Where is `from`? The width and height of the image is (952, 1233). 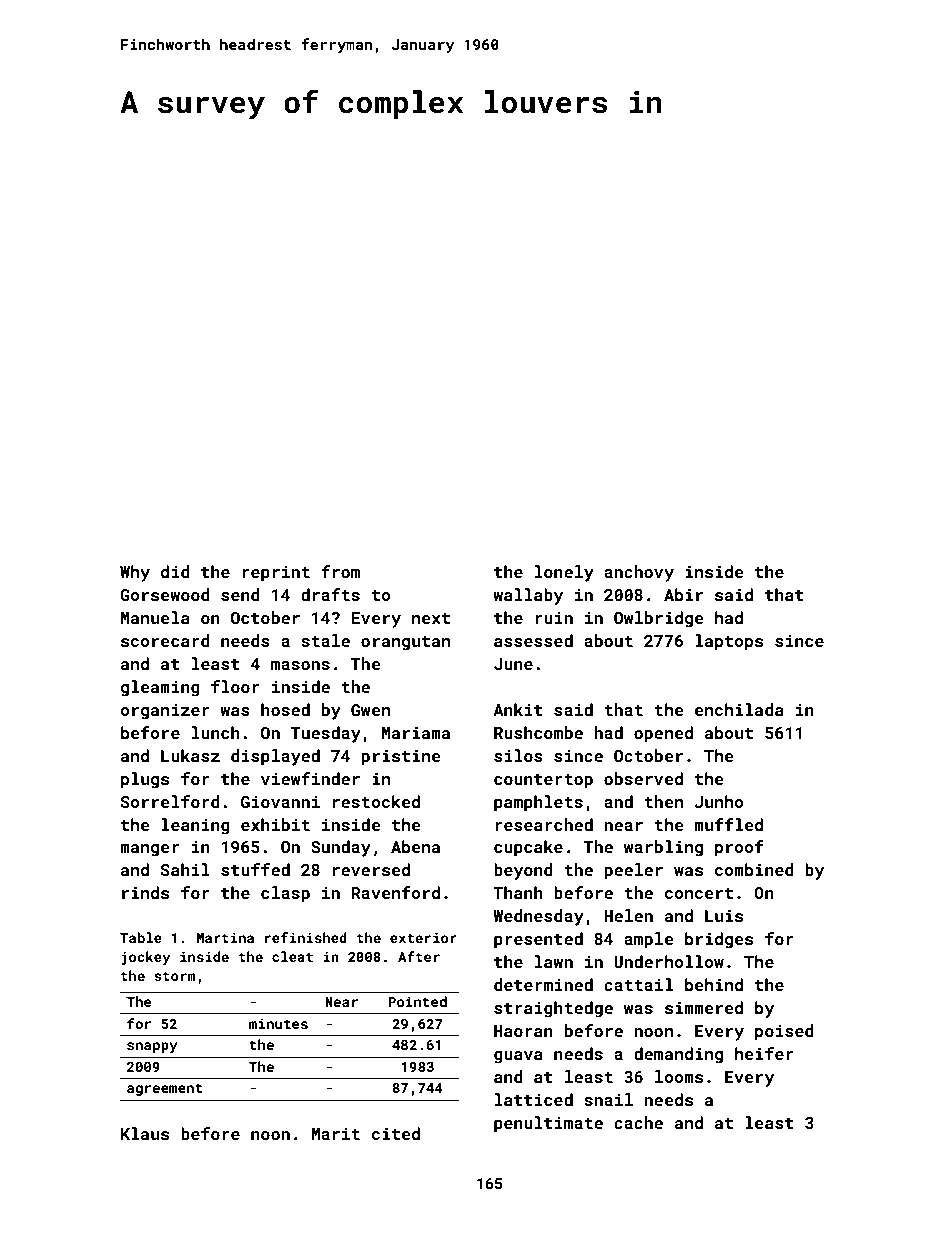
from is located at coordinates (340, 571).
